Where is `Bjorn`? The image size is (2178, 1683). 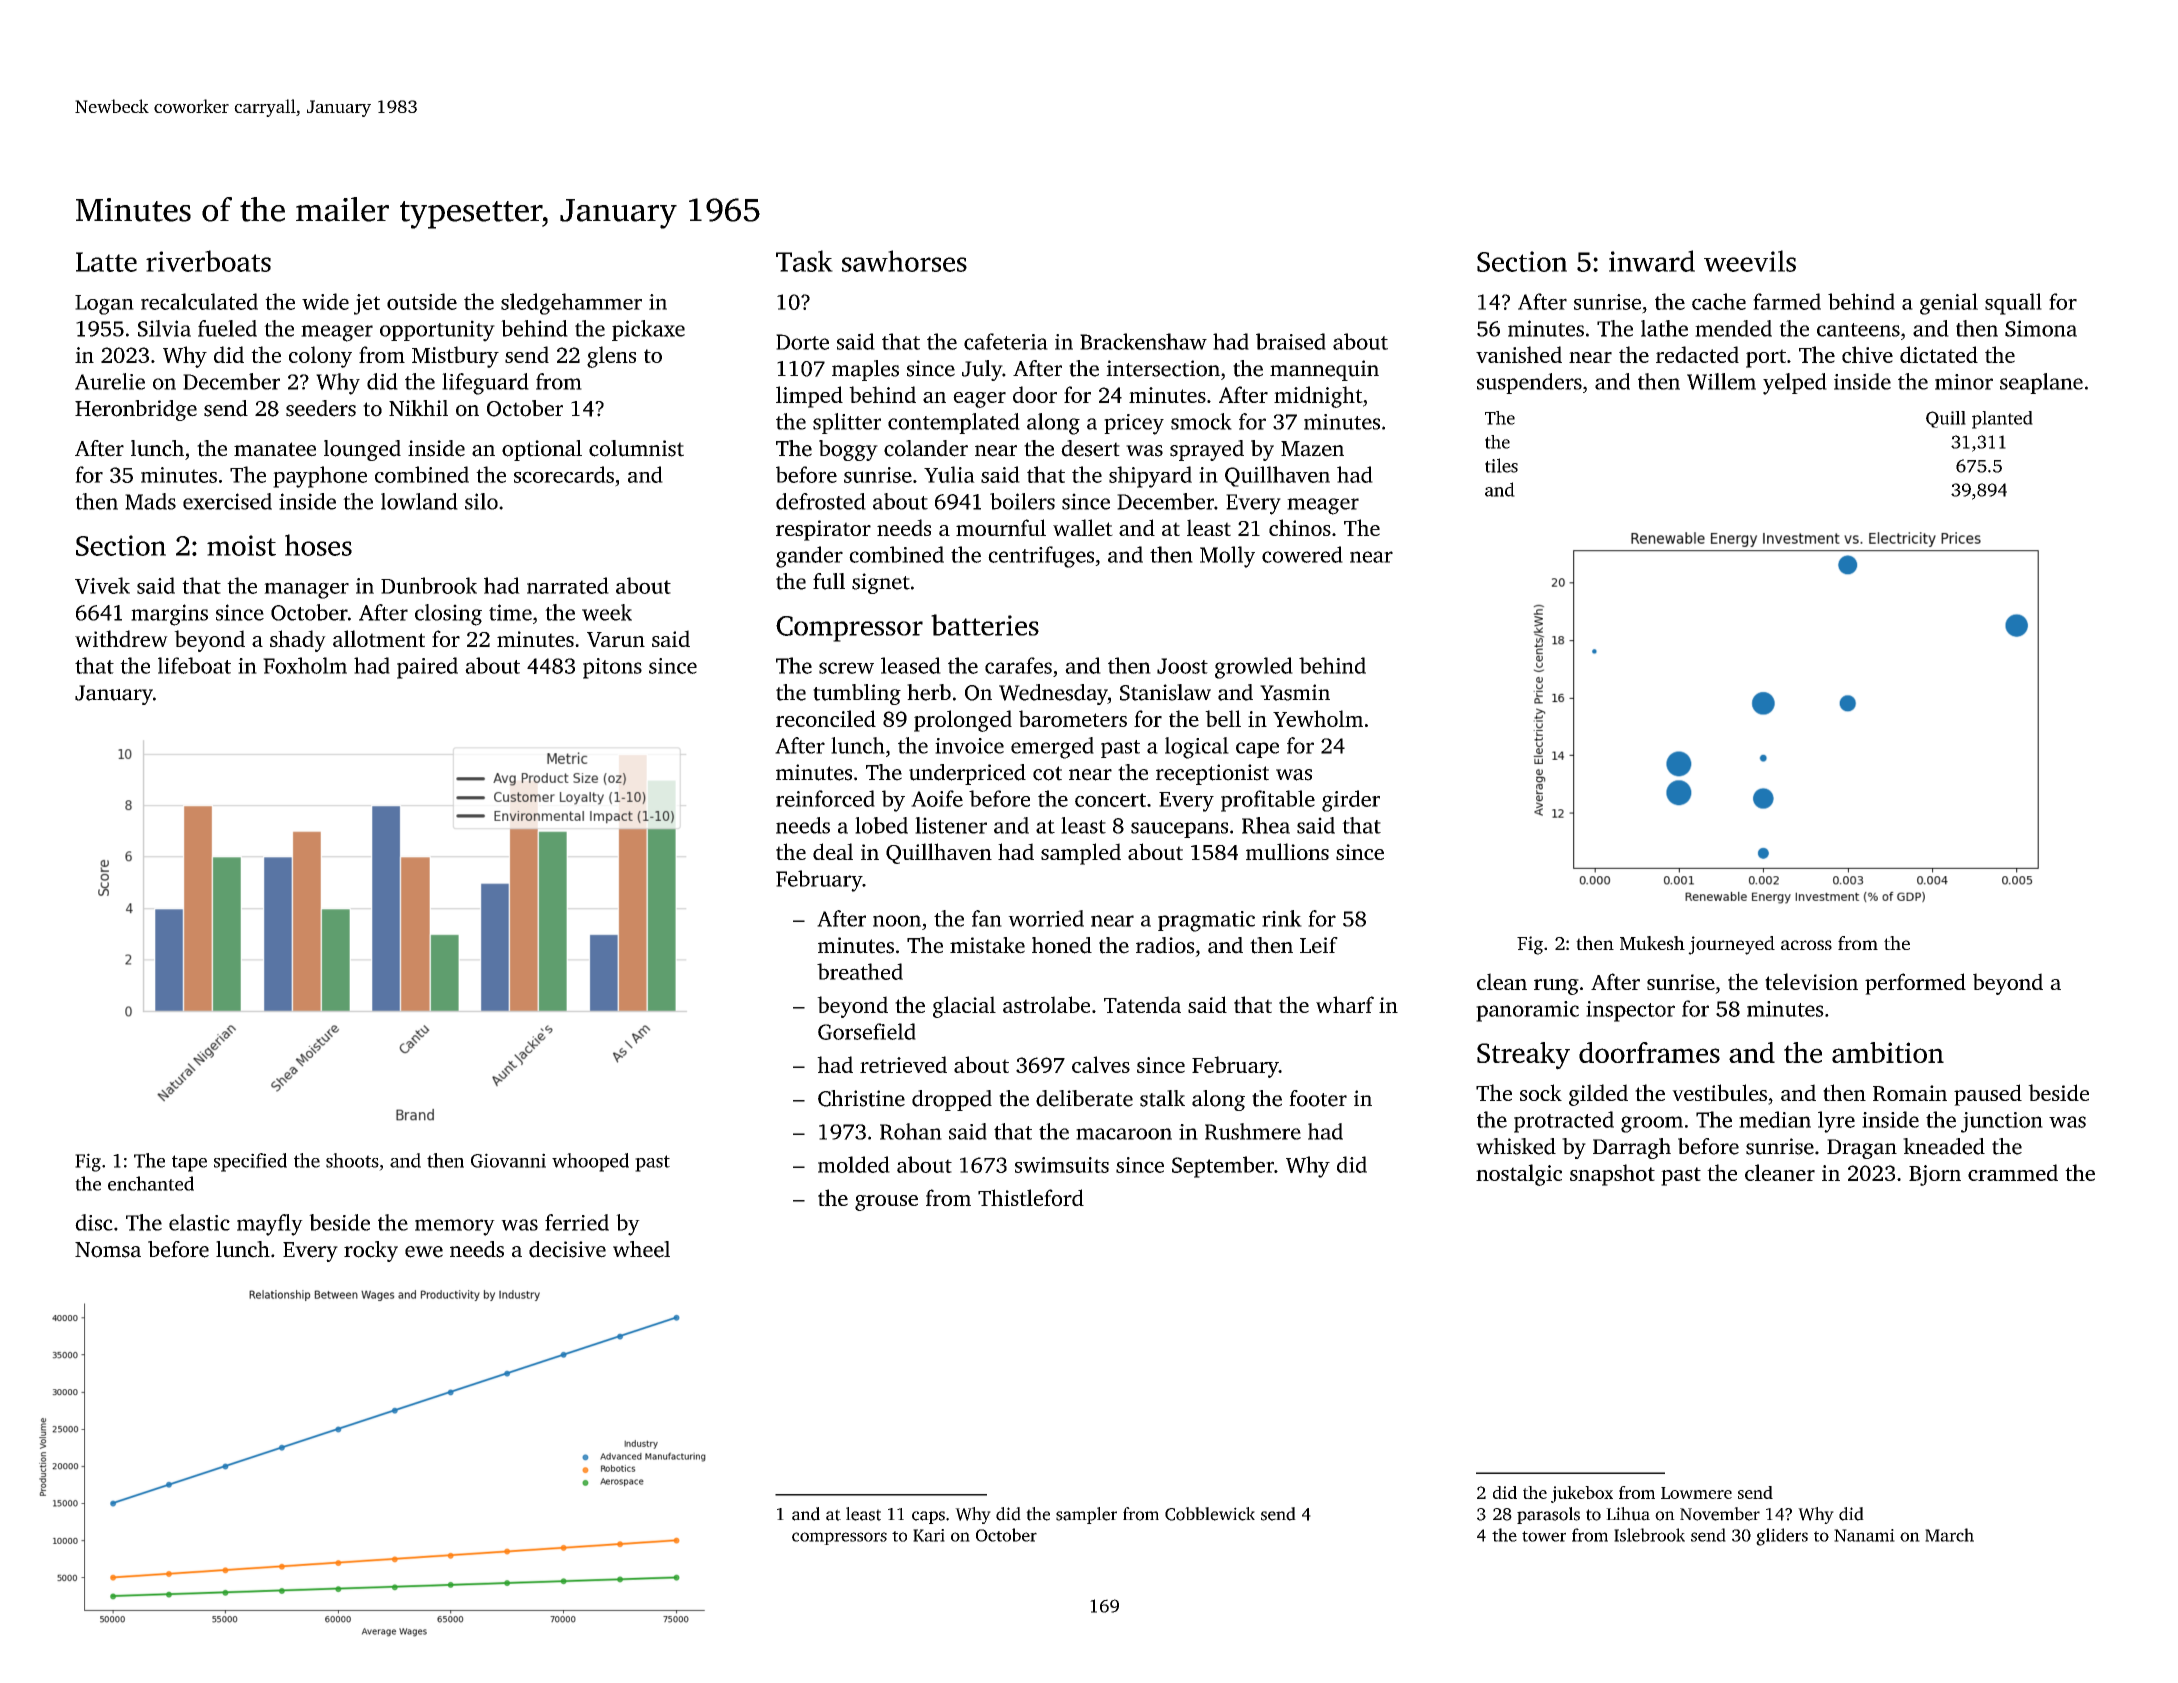 Bjorn is located at coordinates (1935, 1175).
